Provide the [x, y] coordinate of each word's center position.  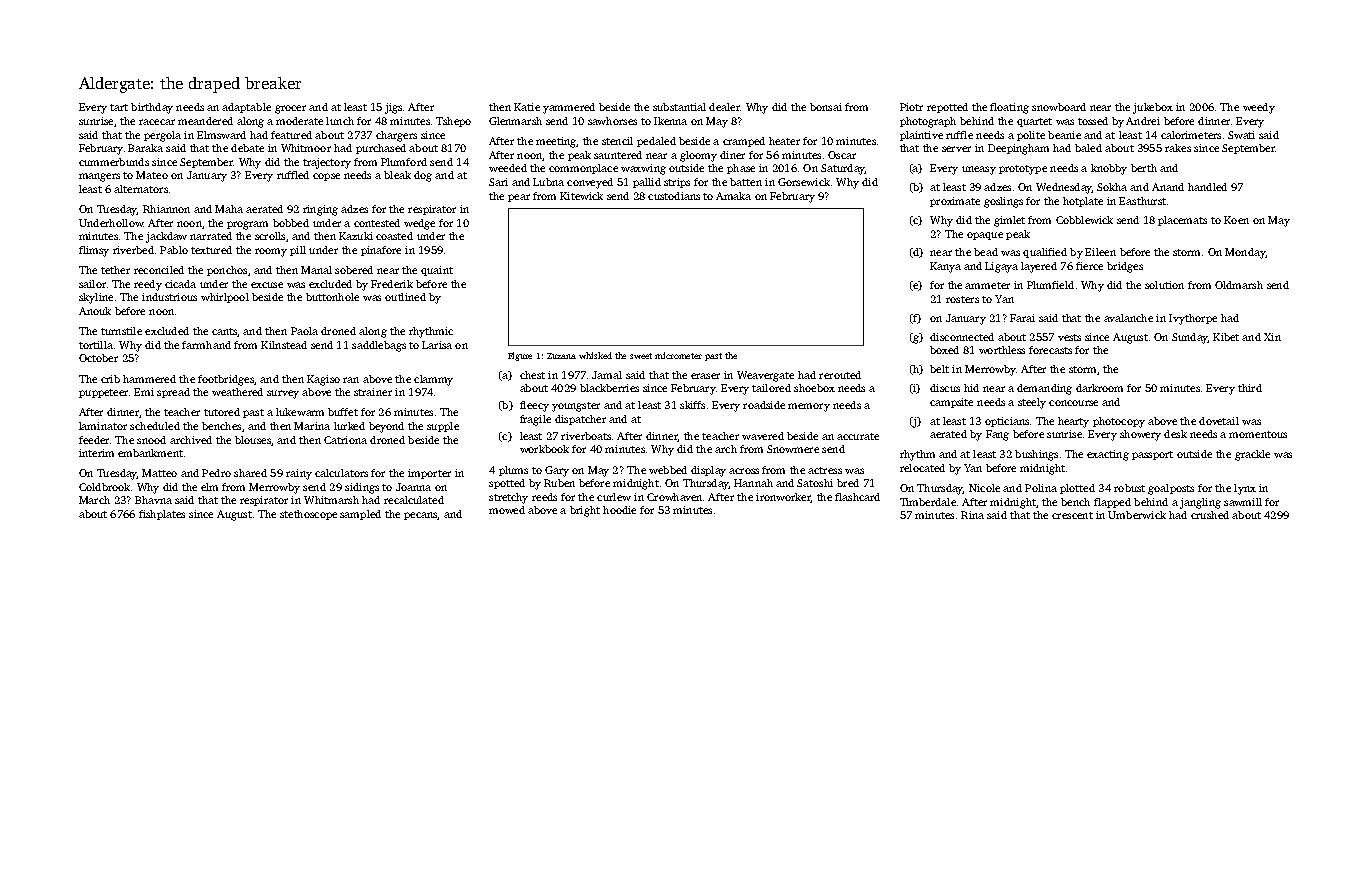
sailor [92, 284]
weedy [1259, 108]
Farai [1022, 318]
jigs [393, 108]
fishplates [162, 515]
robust [1129, 488]
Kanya [945, 267]
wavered [763, 436]
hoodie [619, 510]
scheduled [155, 426]
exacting [1108, 455]
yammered [569, 108]
